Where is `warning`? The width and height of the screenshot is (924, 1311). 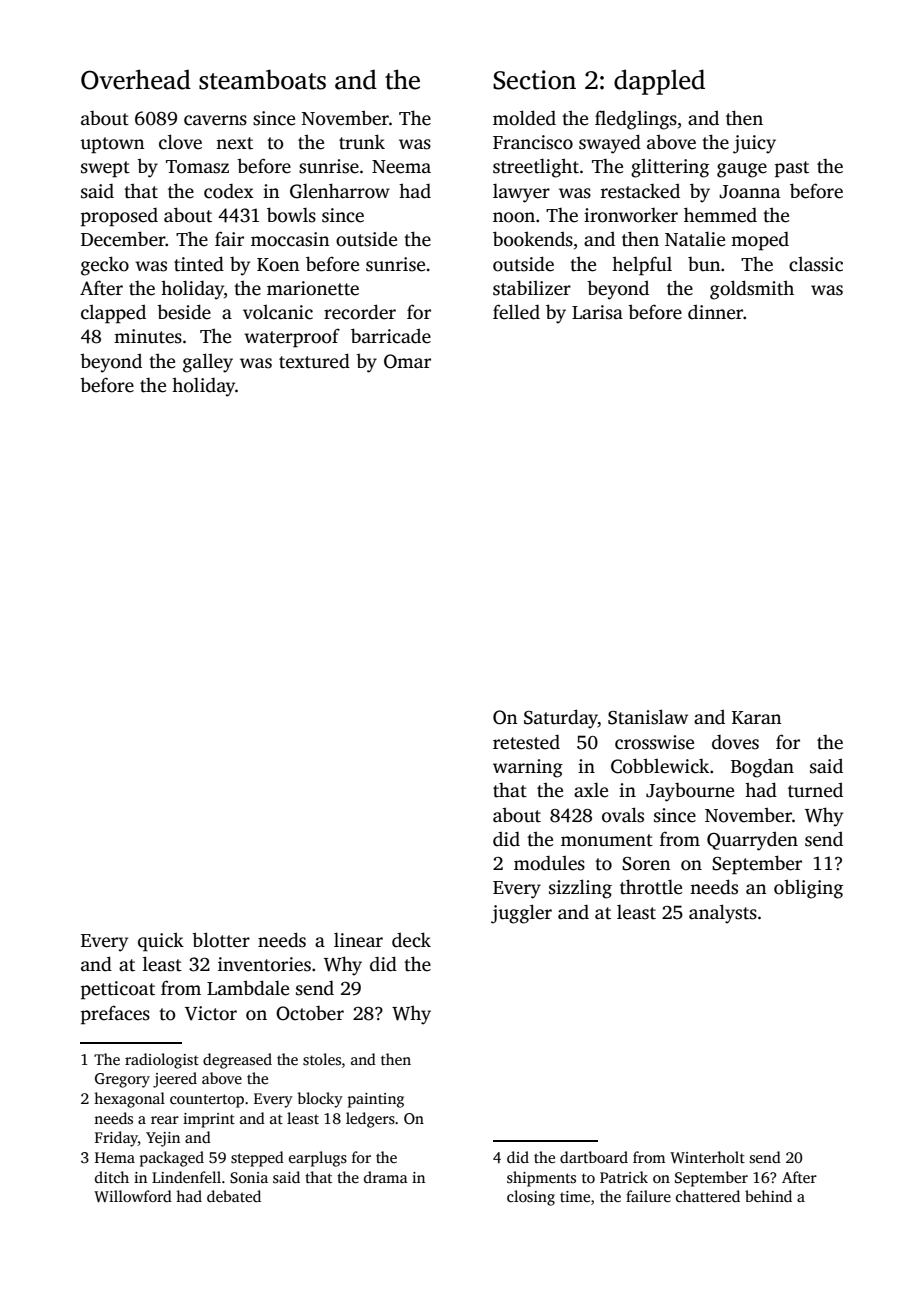
warning is located at coordinates (528, 768).
